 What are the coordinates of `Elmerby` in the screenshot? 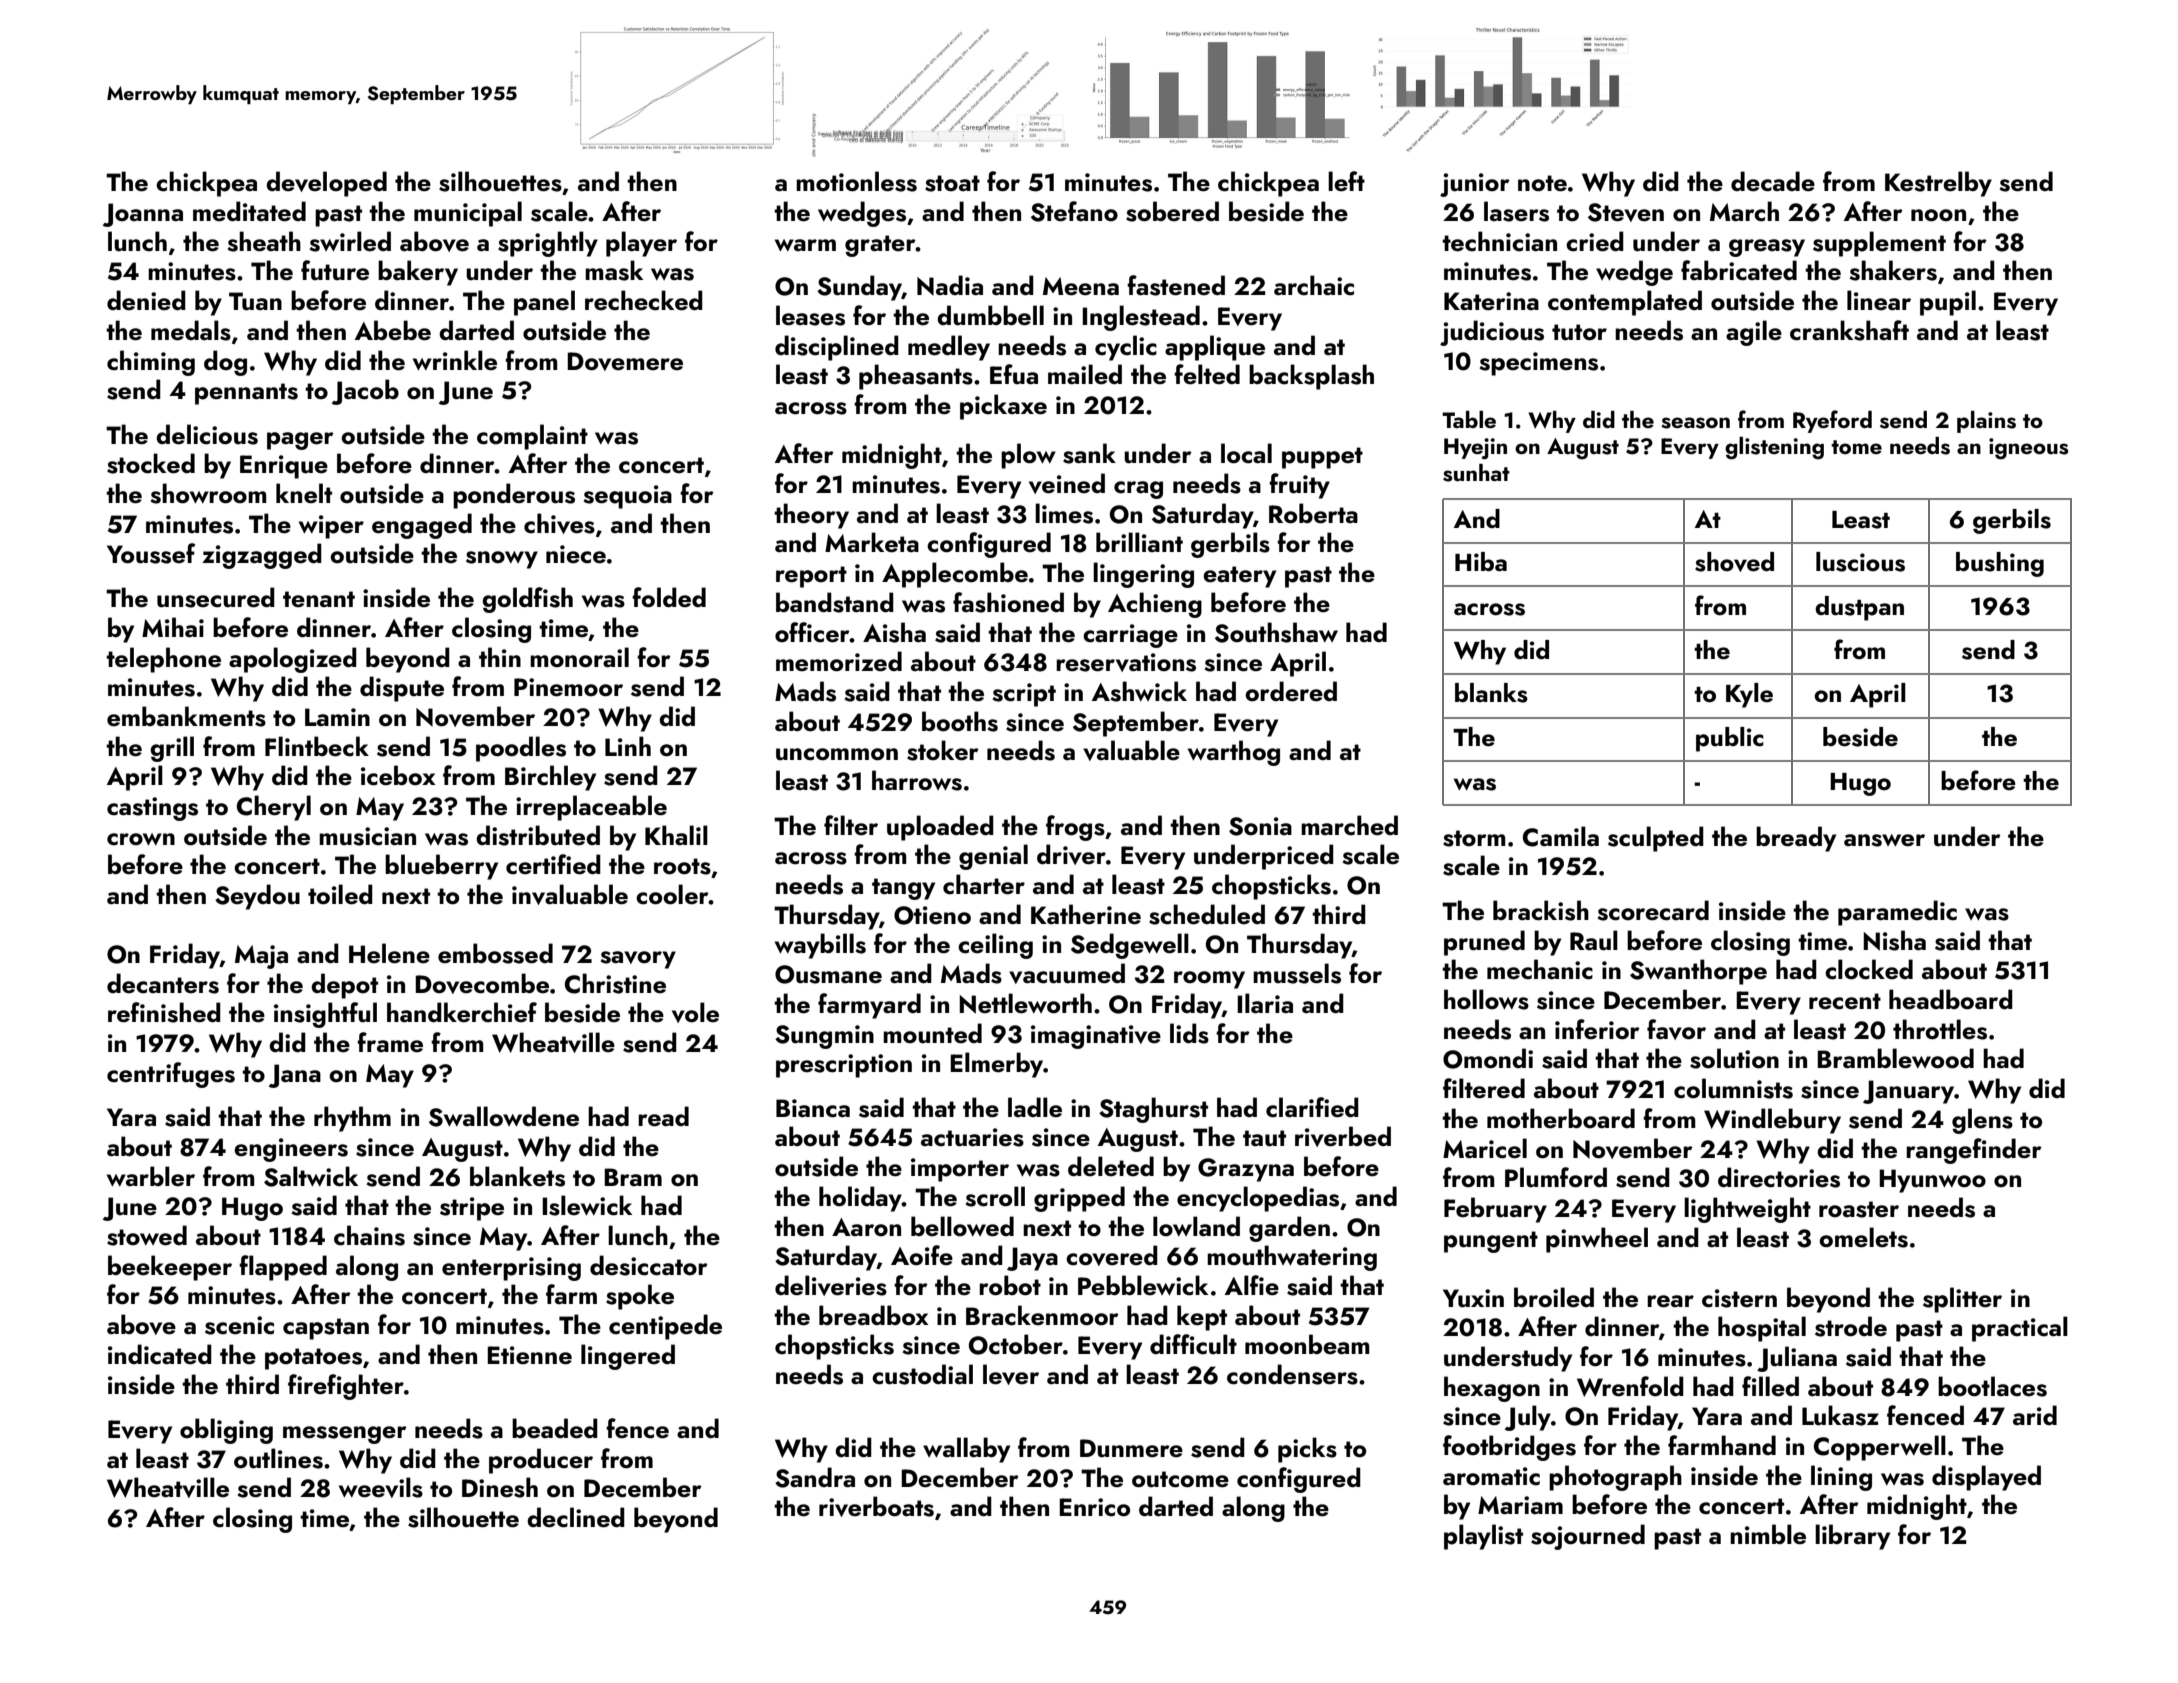 It's located at (996, 1065).
